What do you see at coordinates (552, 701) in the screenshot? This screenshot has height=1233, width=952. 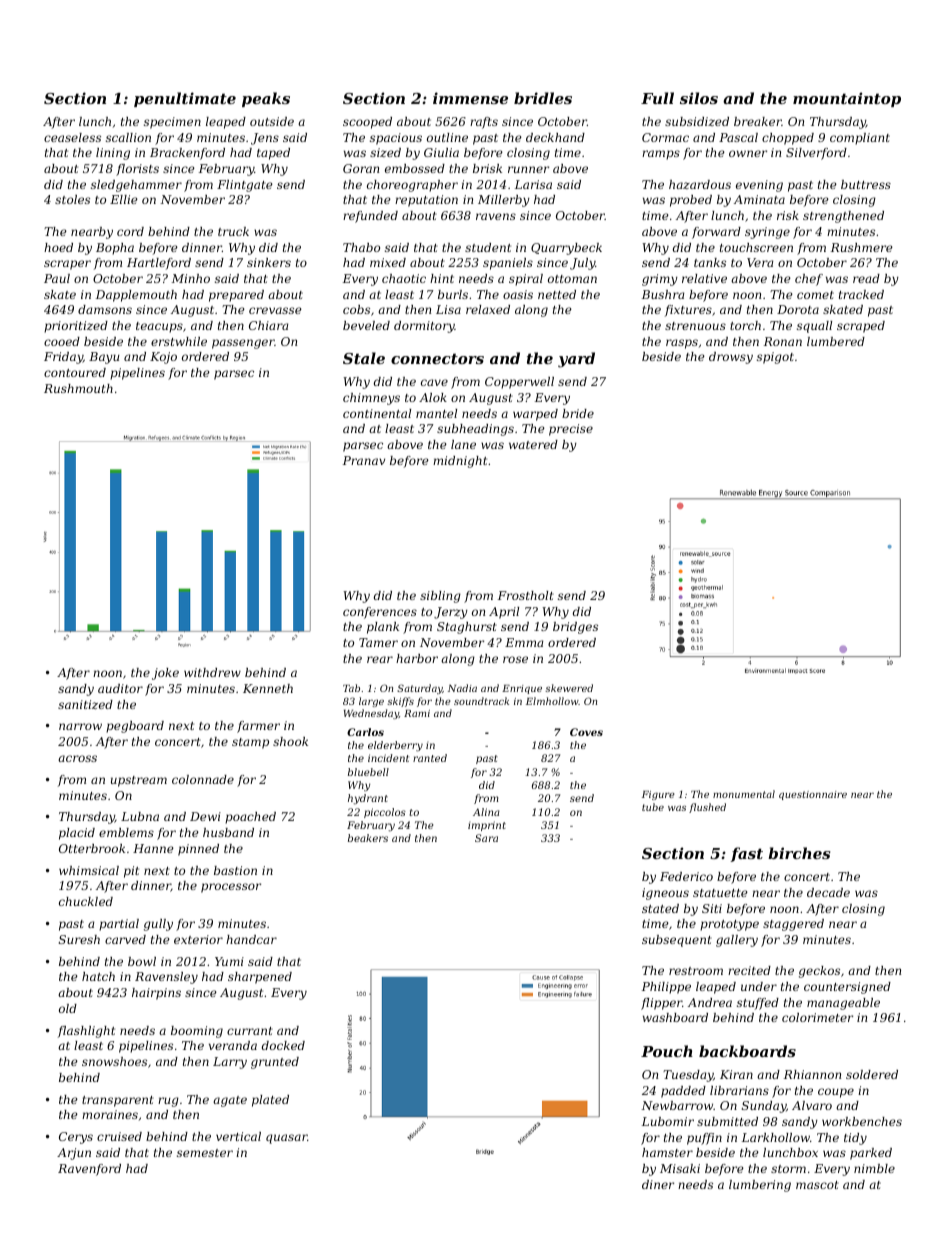 I see `Elmhollow` at bounding box center [552, 701].
